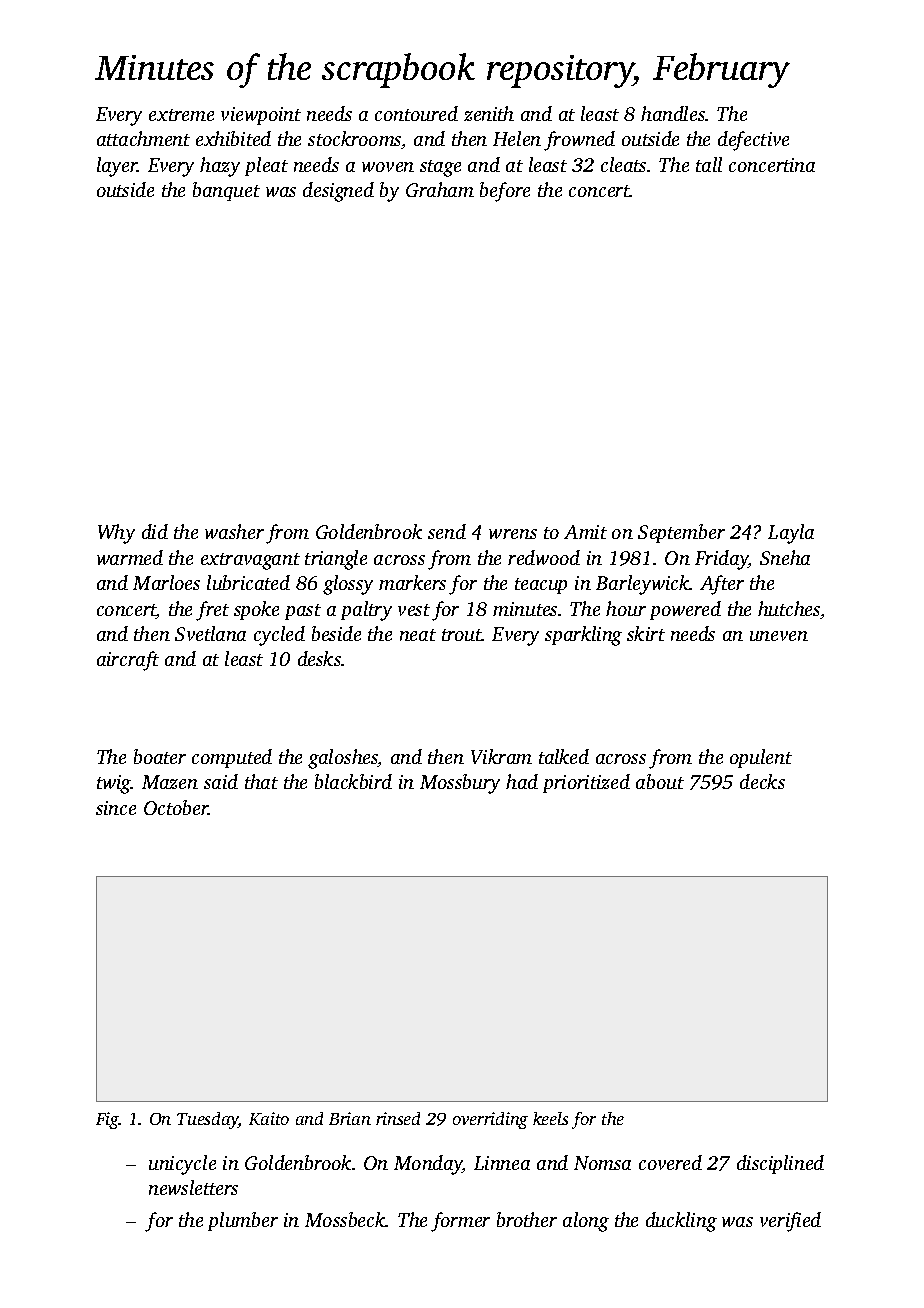  Describe the element at coordinates (785, 557) in the screenshot. I see `Sneha` at that location.
